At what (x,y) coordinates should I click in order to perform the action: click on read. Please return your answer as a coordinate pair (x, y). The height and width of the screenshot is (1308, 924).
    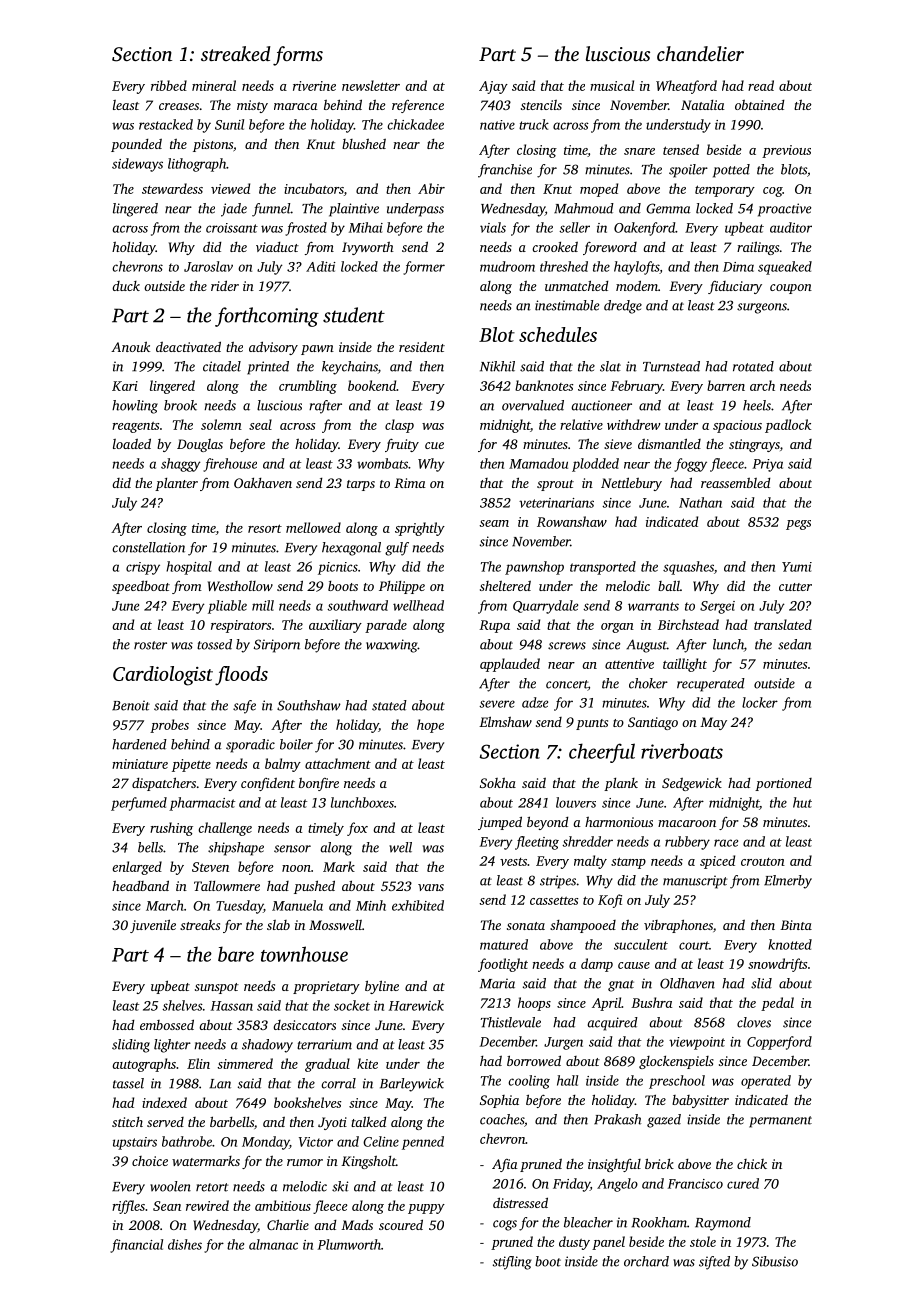
    Looking at the image, I should click on (761, 85).
